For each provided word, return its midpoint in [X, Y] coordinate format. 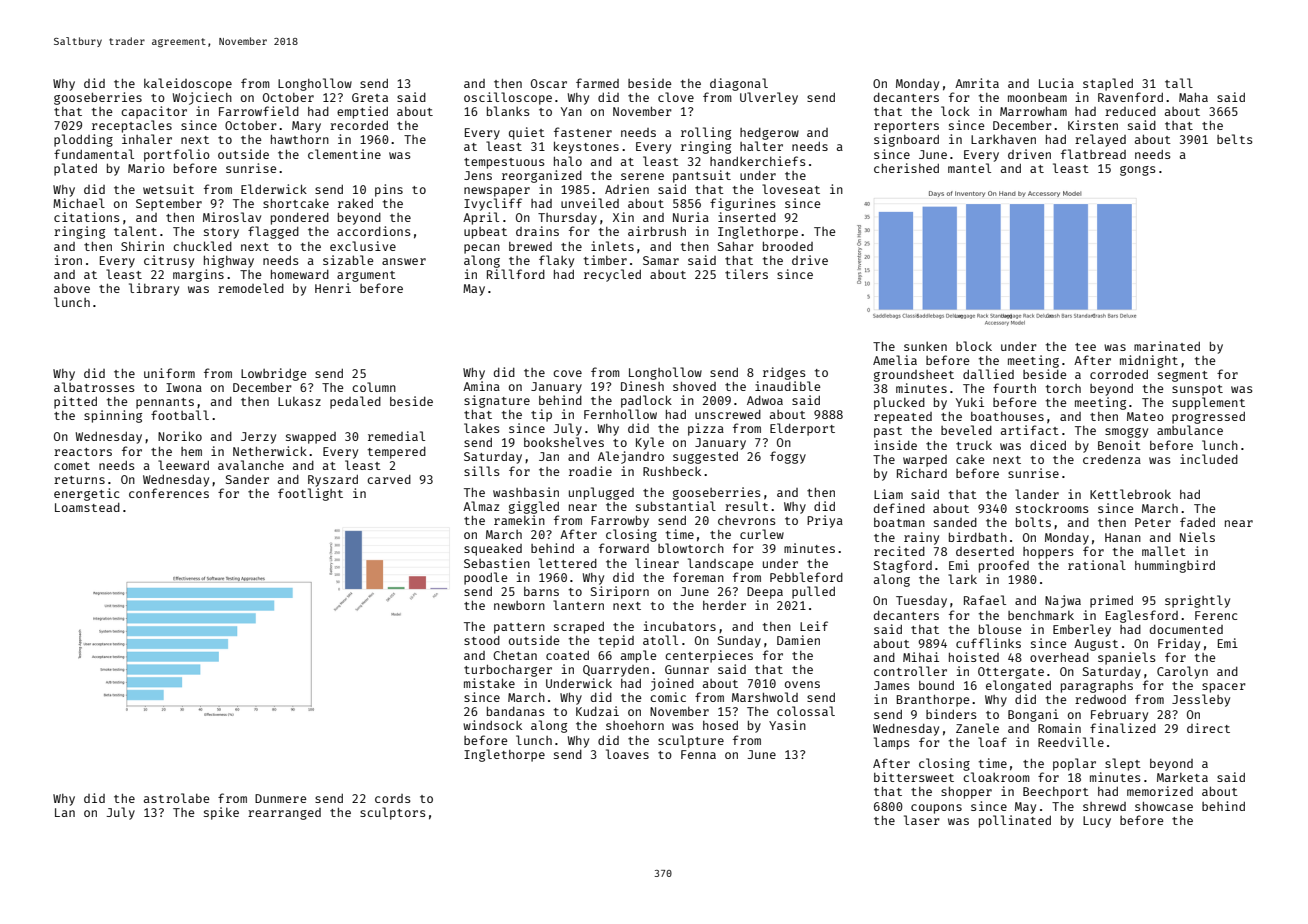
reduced [1130, 111]
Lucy [1097, 822]
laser [922, 820]
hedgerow [769, 134]
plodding [83, 140]
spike [221, 813]
